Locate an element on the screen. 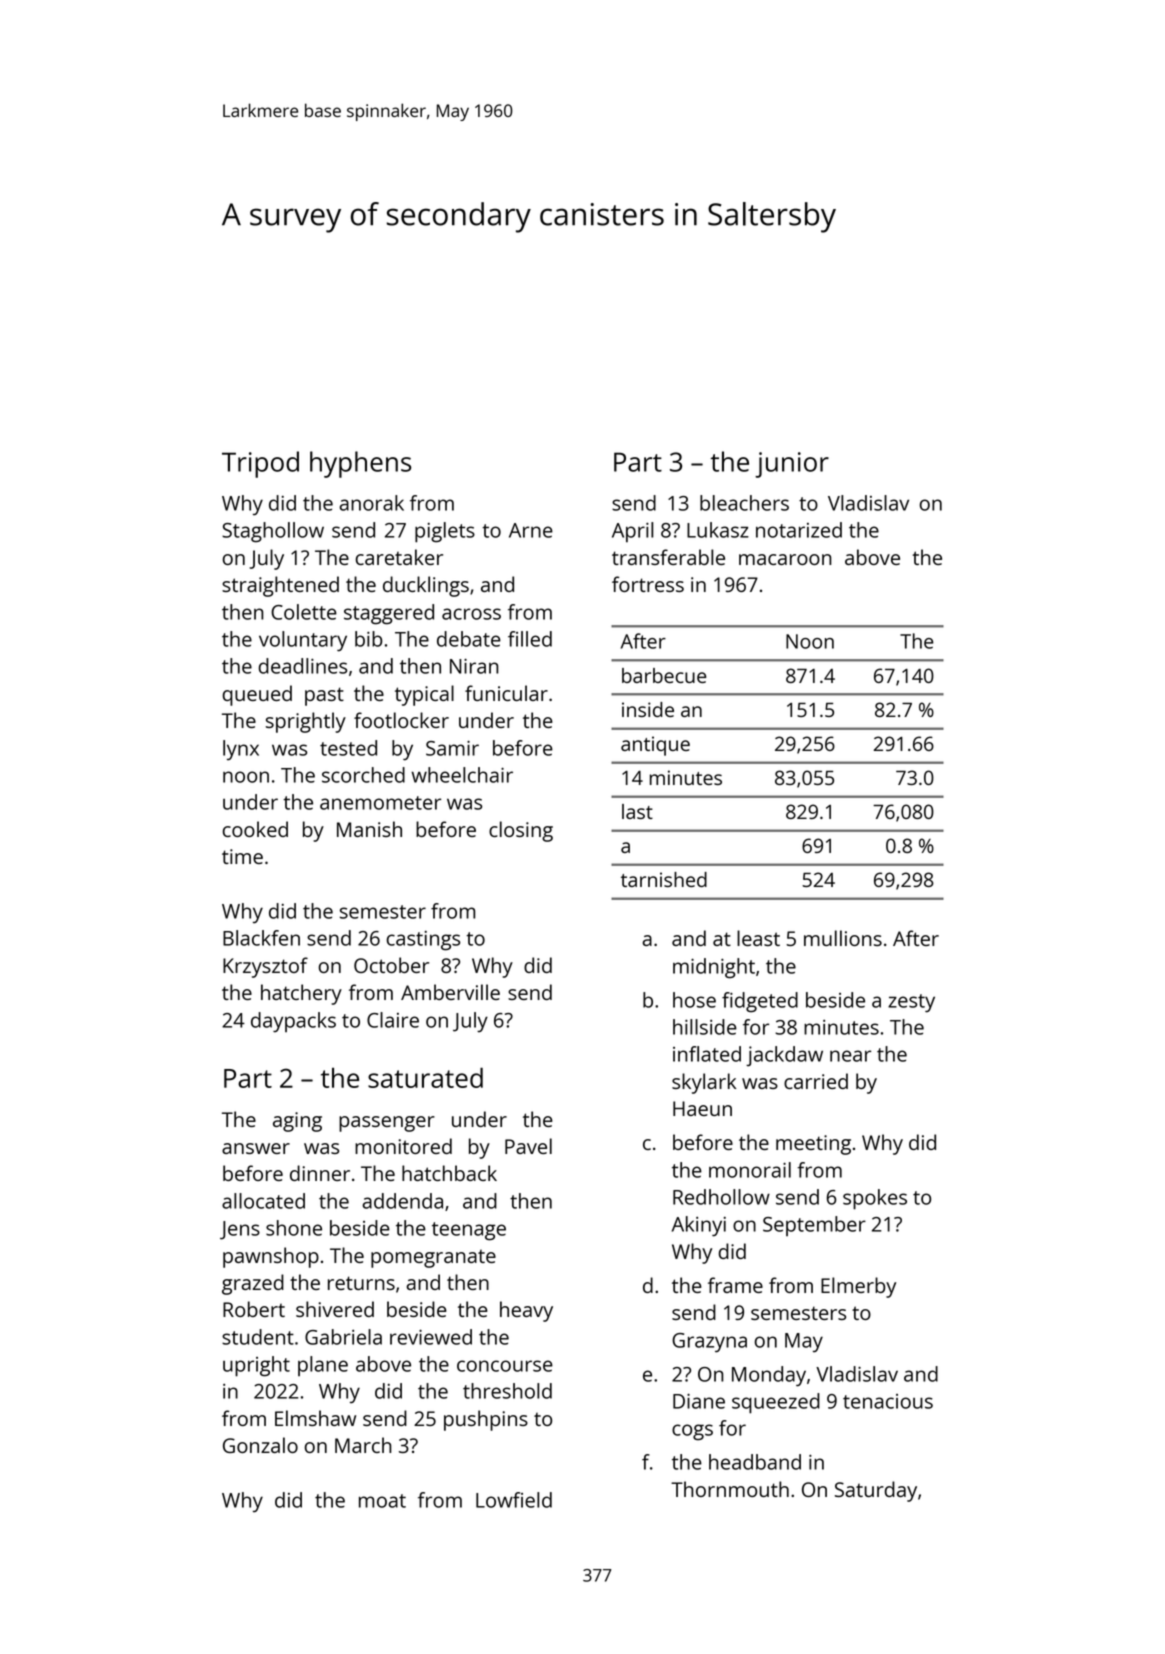 The width and height of the screenshot is (1165, 1654). cooked is located at coordinates (255, 829).
